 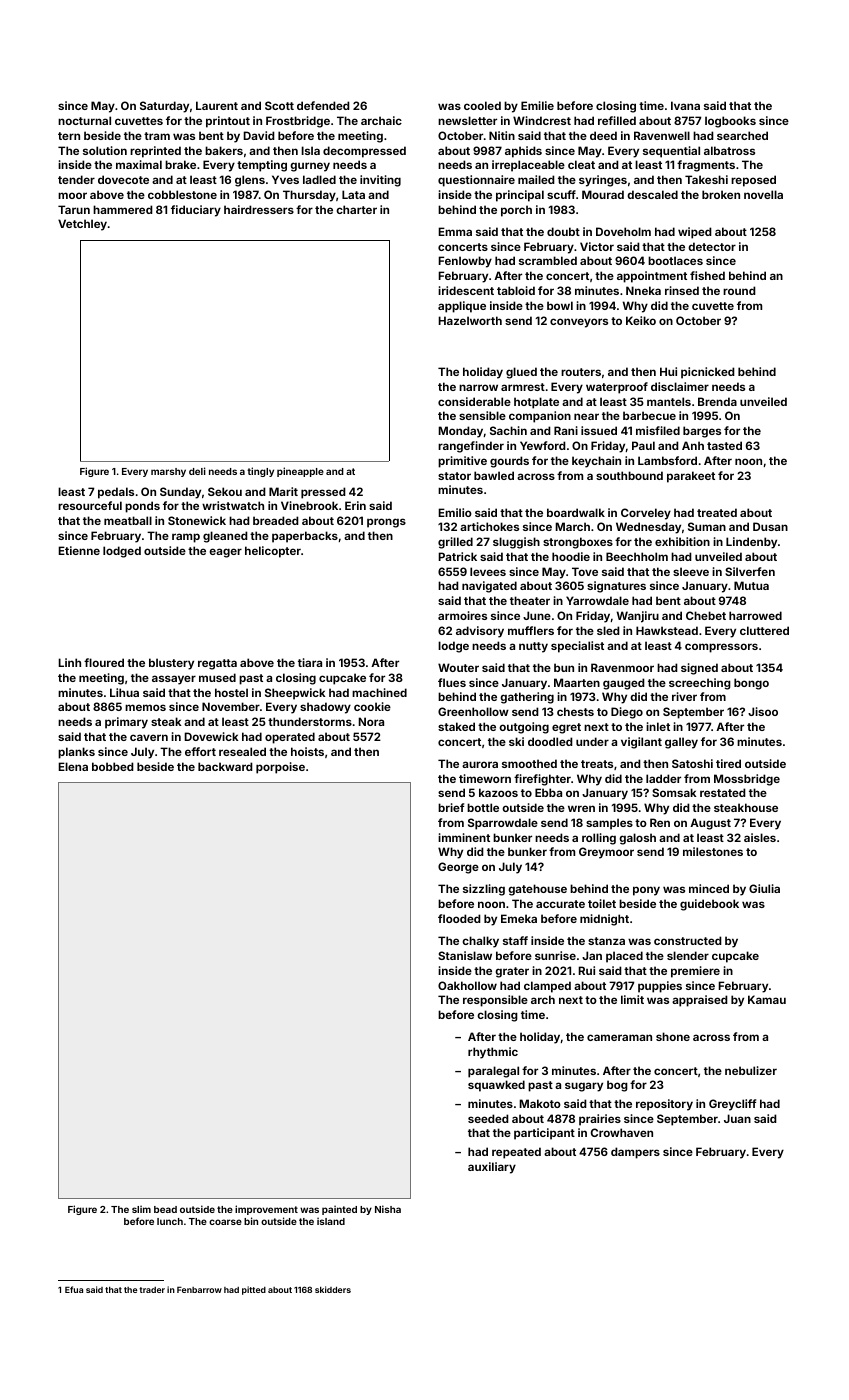 What do you see at coordinates (764, 888) in the image?
I see `Giulia` at bounding box center [764, 888].
